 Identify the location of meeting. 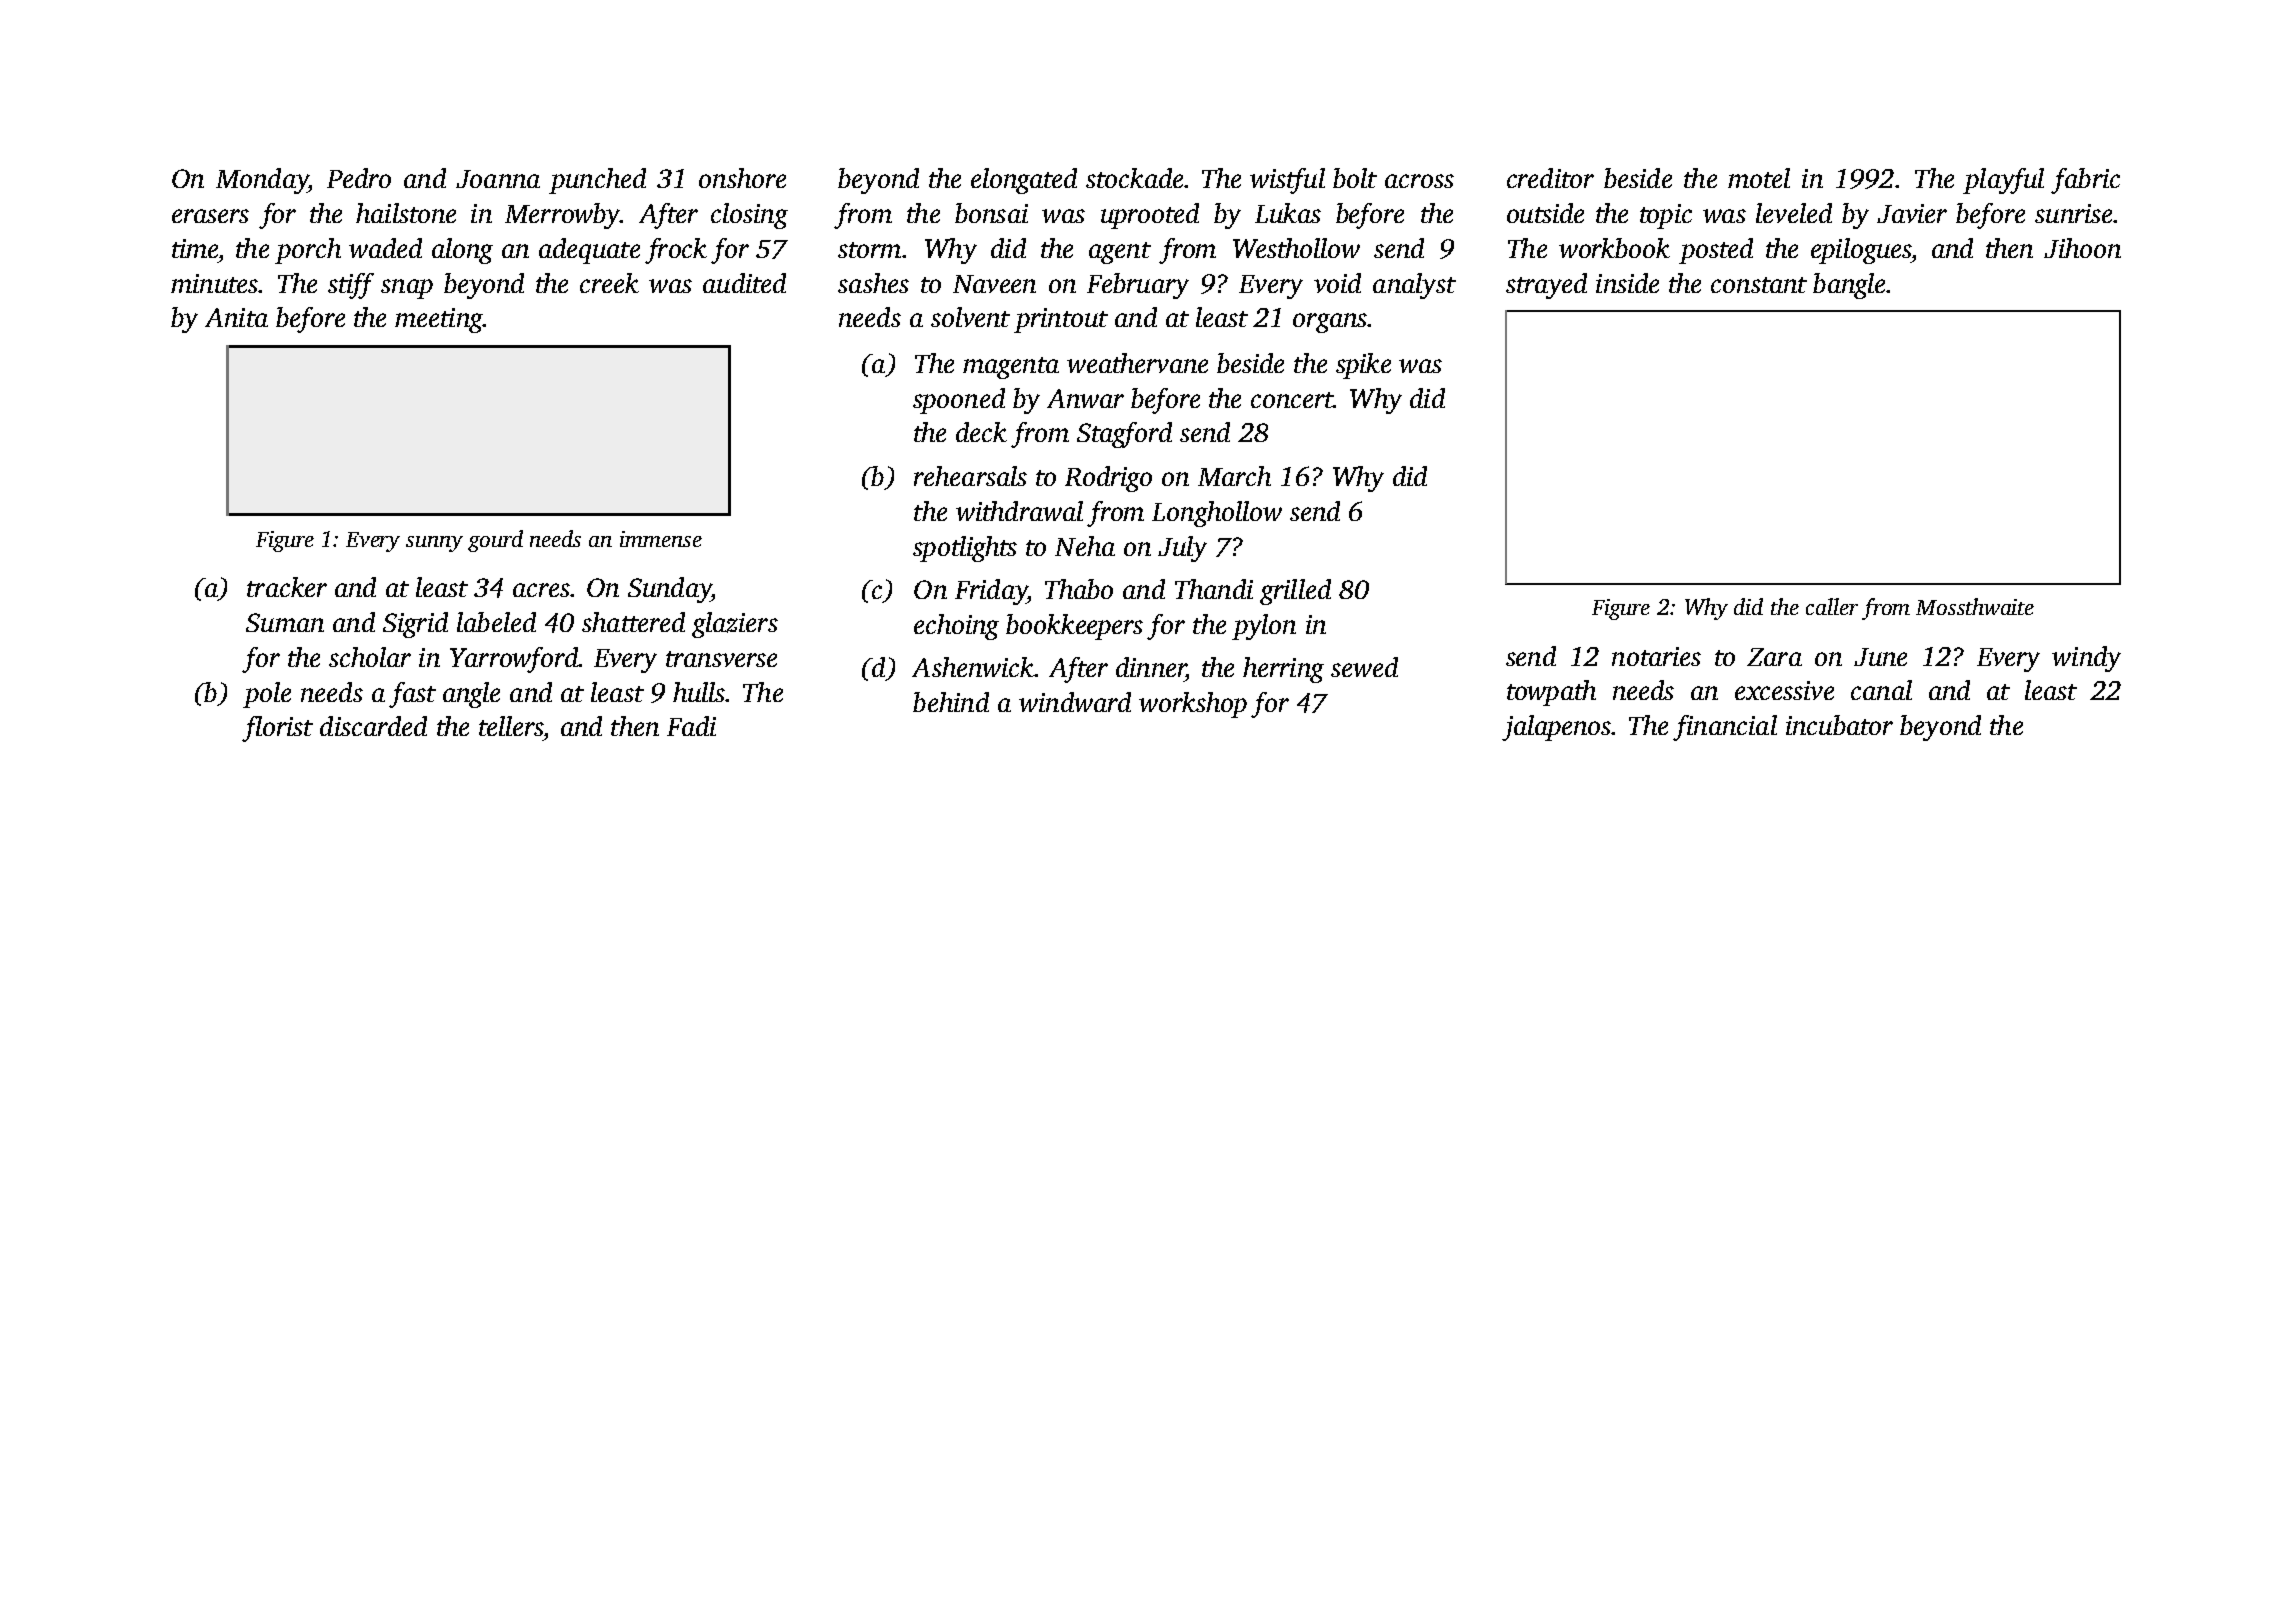
(439, 320).
